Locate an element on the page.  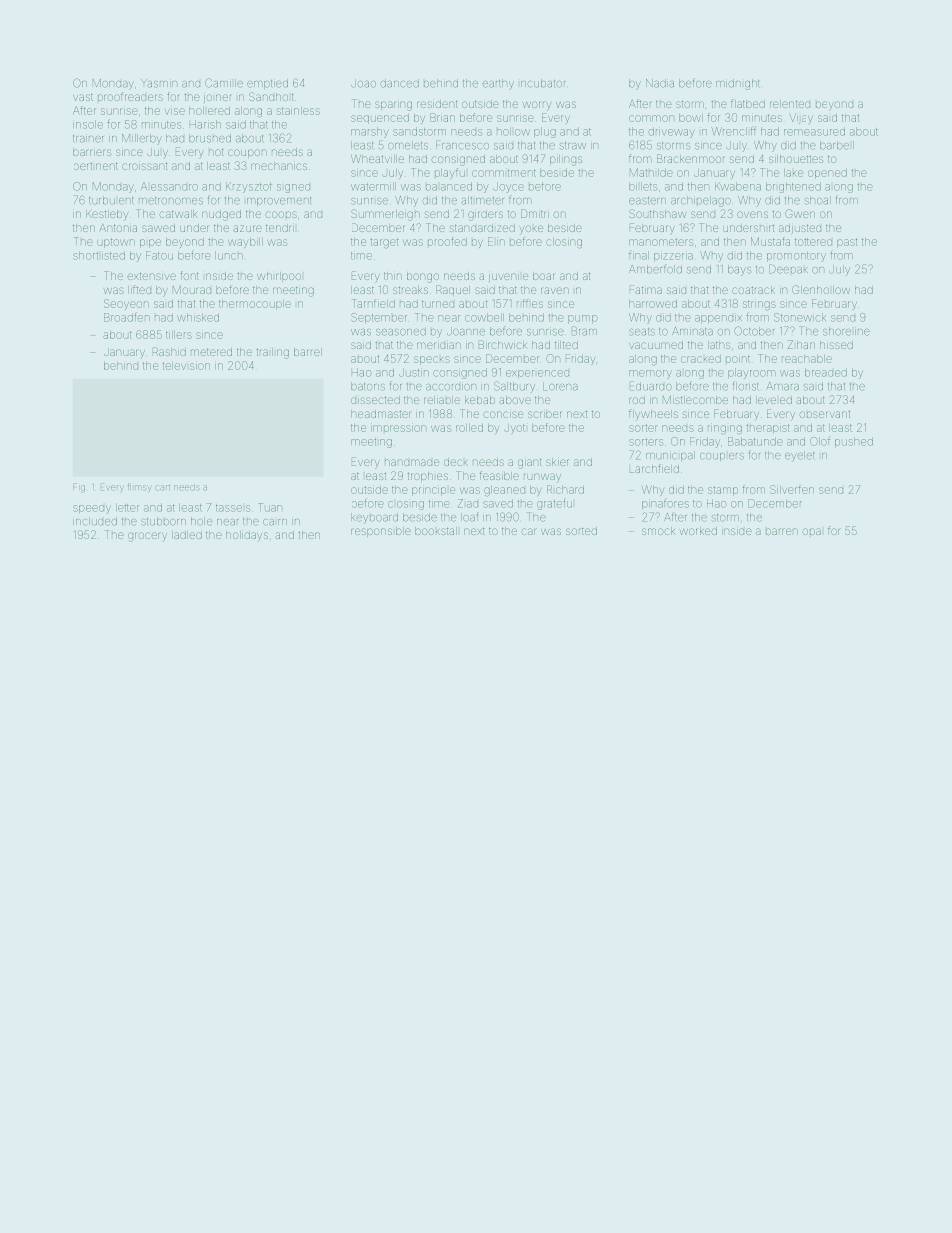
breaded is located at coordinates (826, 372).
